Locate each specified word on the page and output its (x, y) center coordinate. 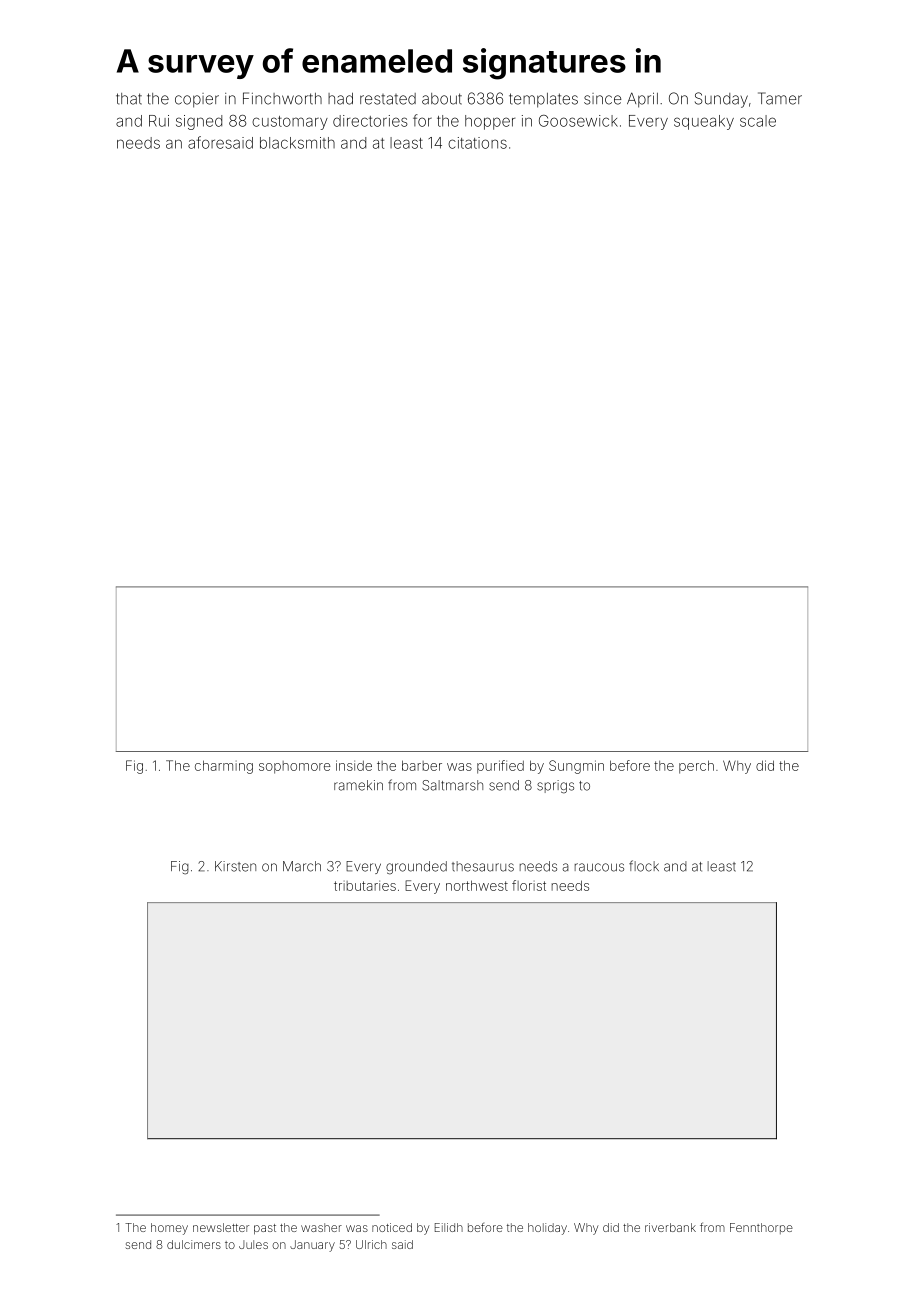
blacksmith (297, 143)
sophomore (295, 767)
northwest (477, 885)
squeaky (704, 122)
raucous (599, 867)
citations (477, 143)
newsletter (221, 1227)
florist (529, 885)
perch (696, 767)
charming (224, 767)
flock (644, 866)
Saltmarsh (452, 785)
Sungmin (576, 767)
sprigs (555, 787)
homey (169, 1229)
